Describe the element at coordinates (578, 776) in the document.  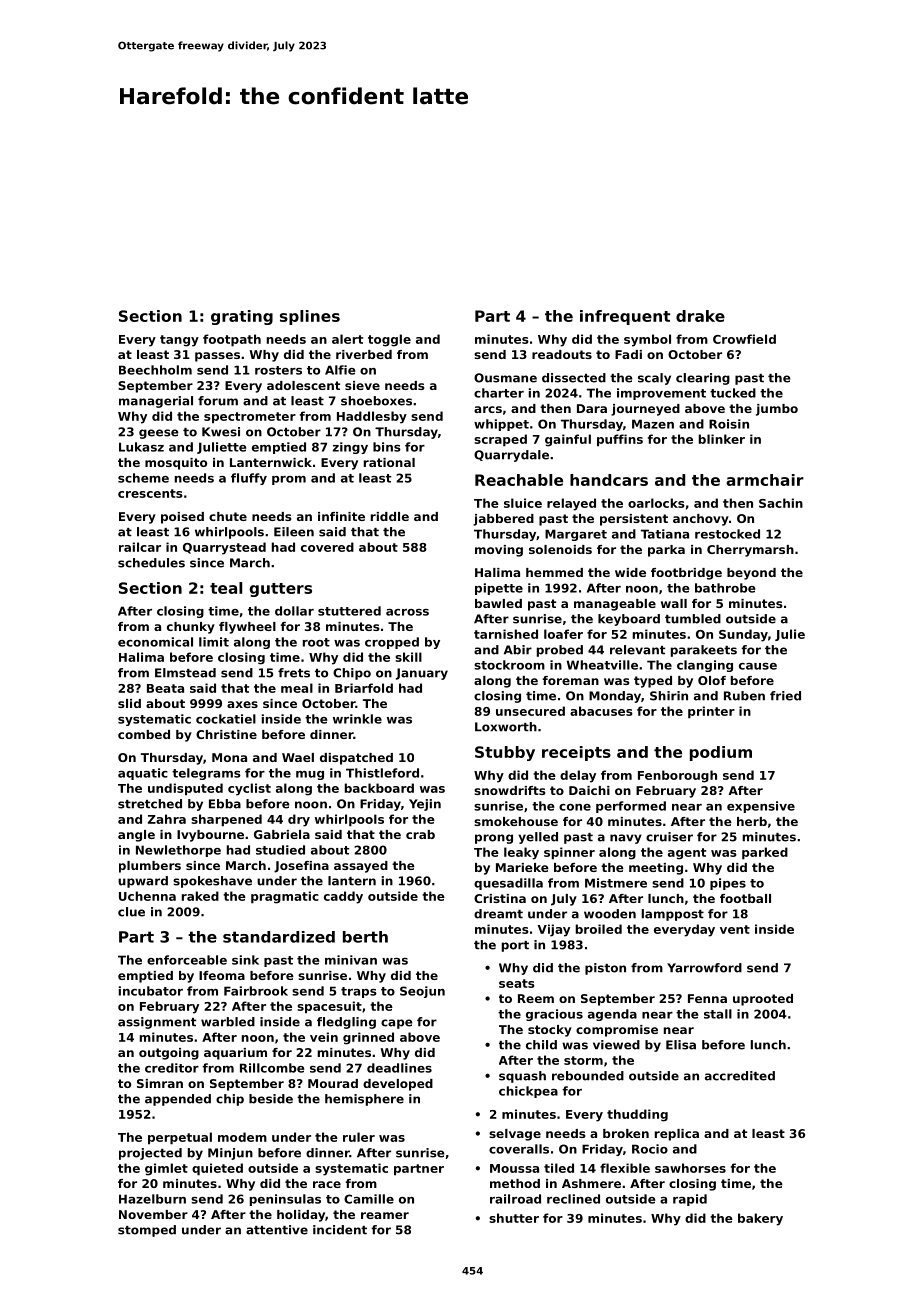
I see `delay` at that location.
